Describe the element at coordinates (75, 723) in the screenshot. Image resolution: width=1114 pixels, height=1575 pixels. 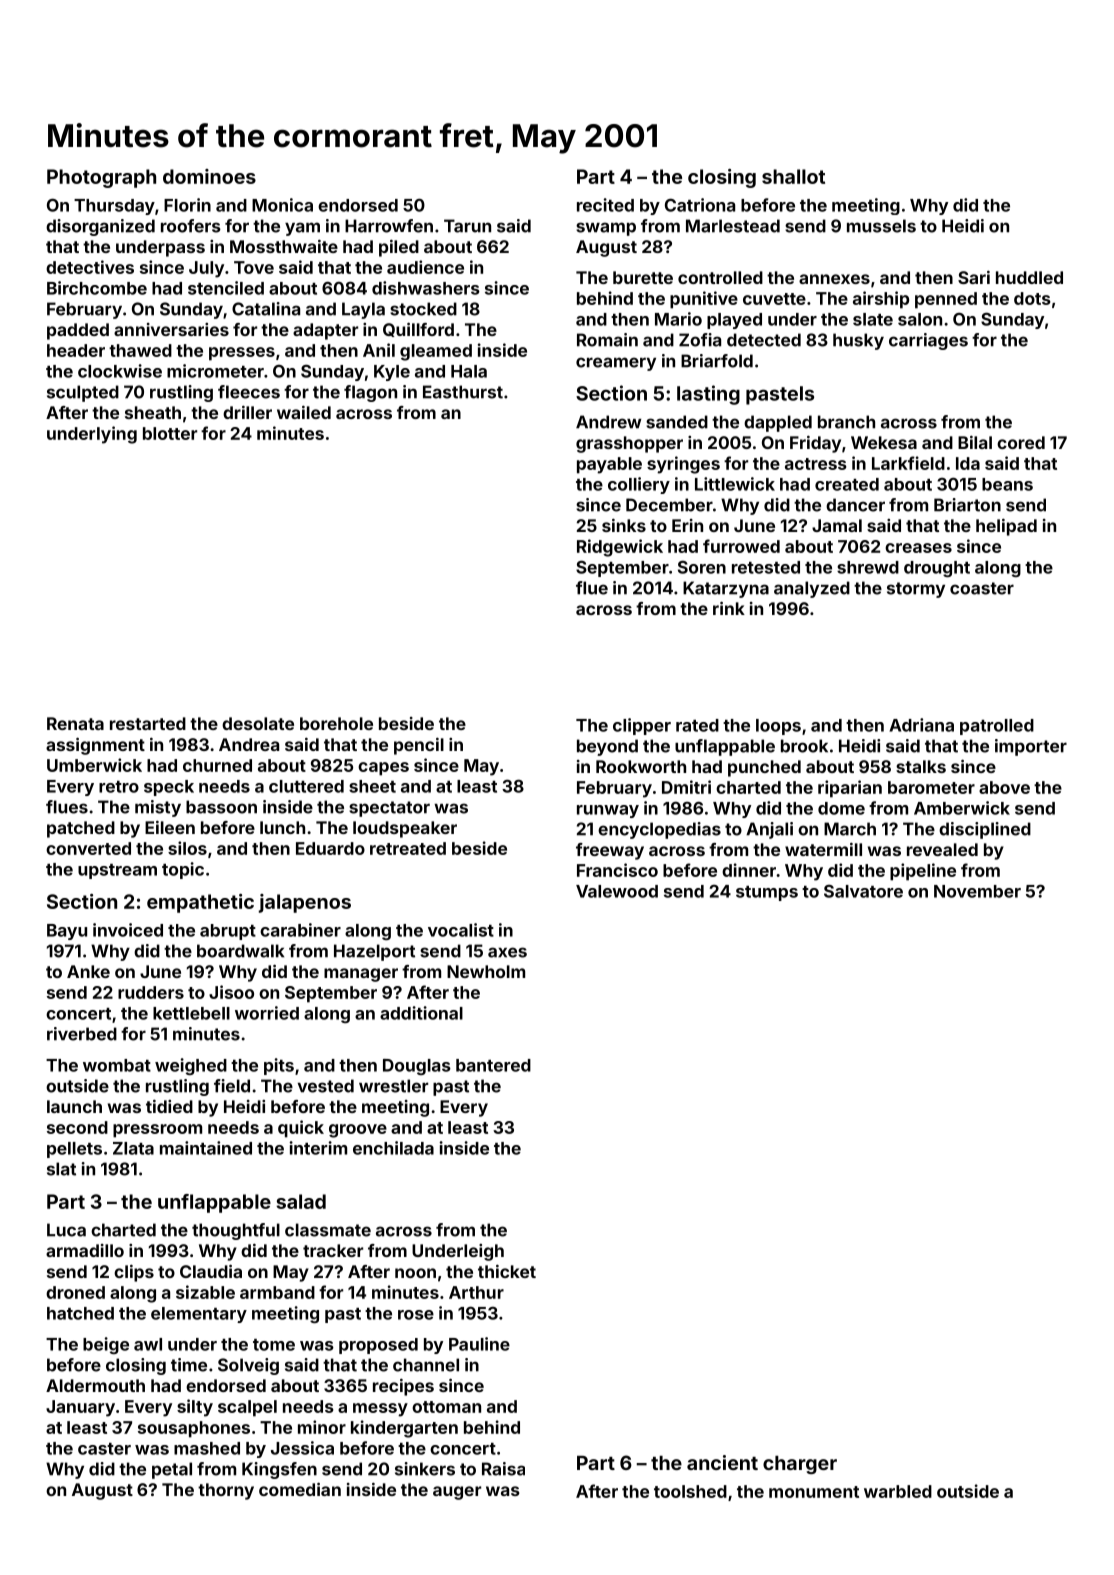
I see `Renata` at that location.
